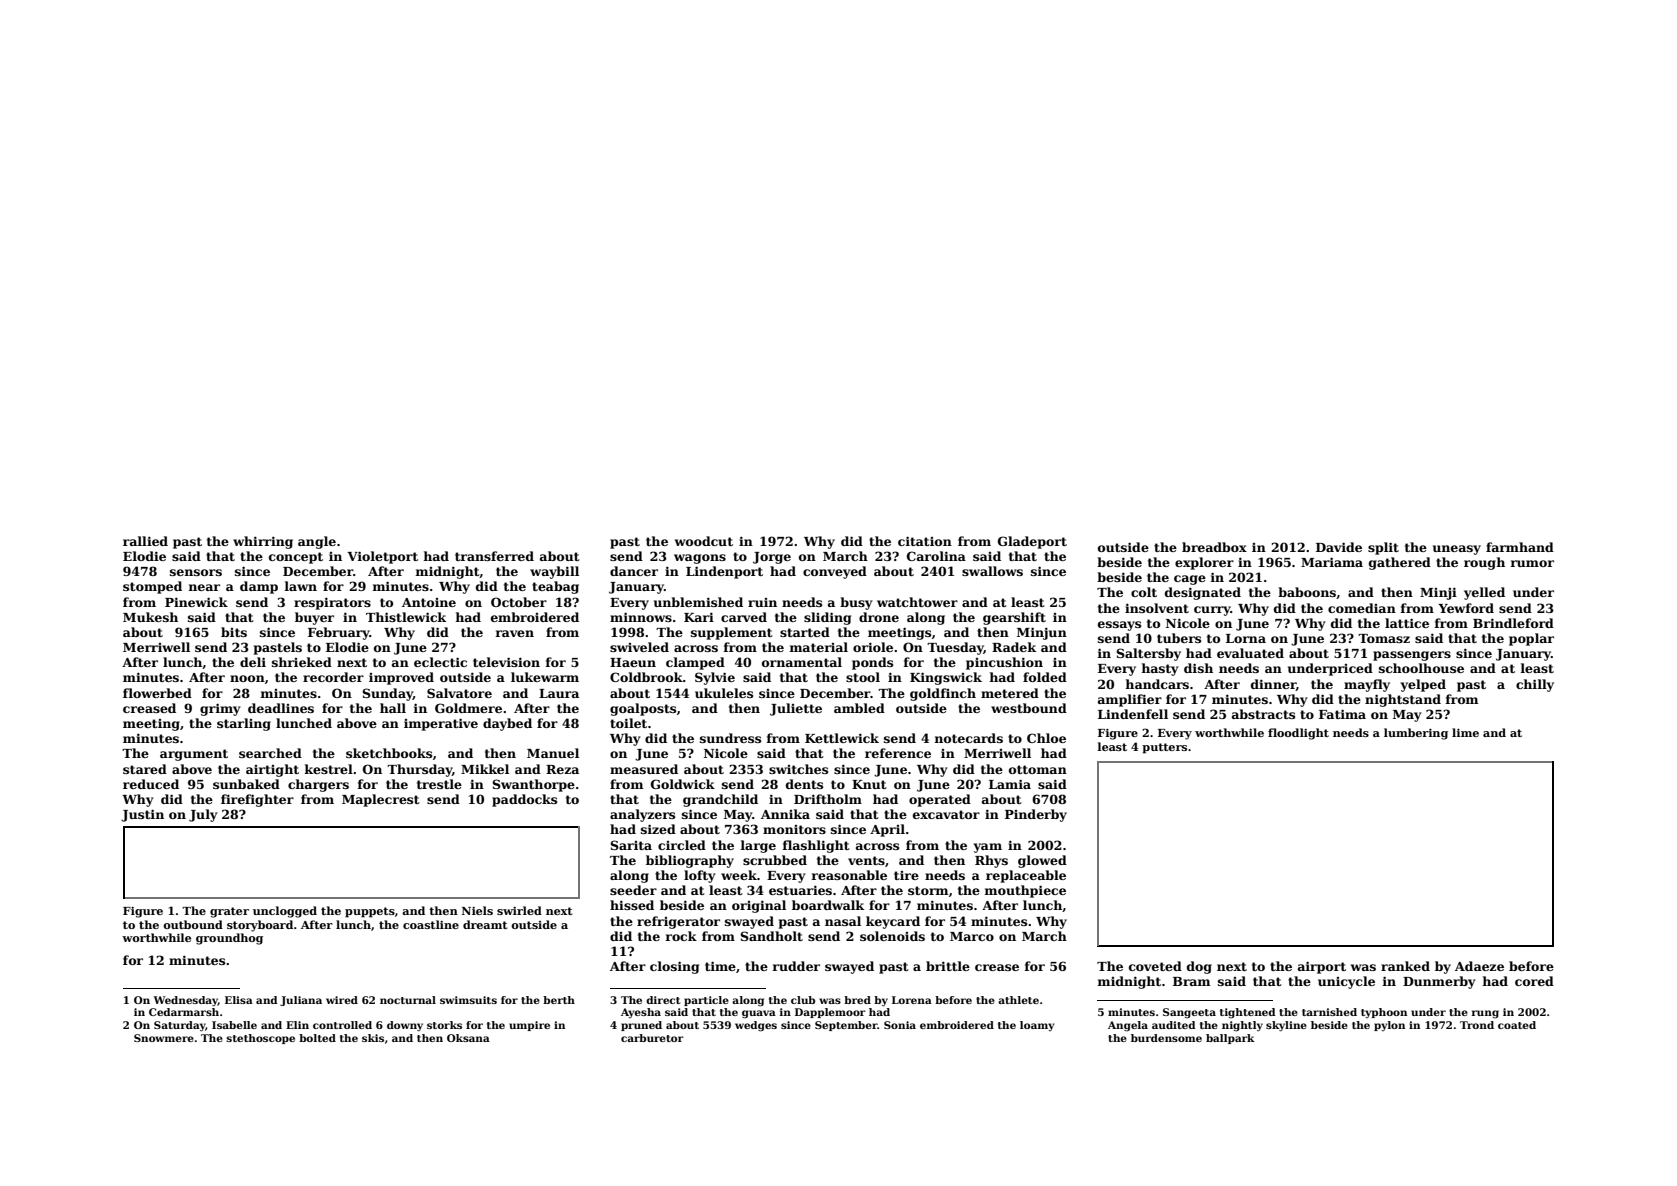  Describe the element at coordinates (1038, 769) in the screenshot. I see `ottoman` at that location.
